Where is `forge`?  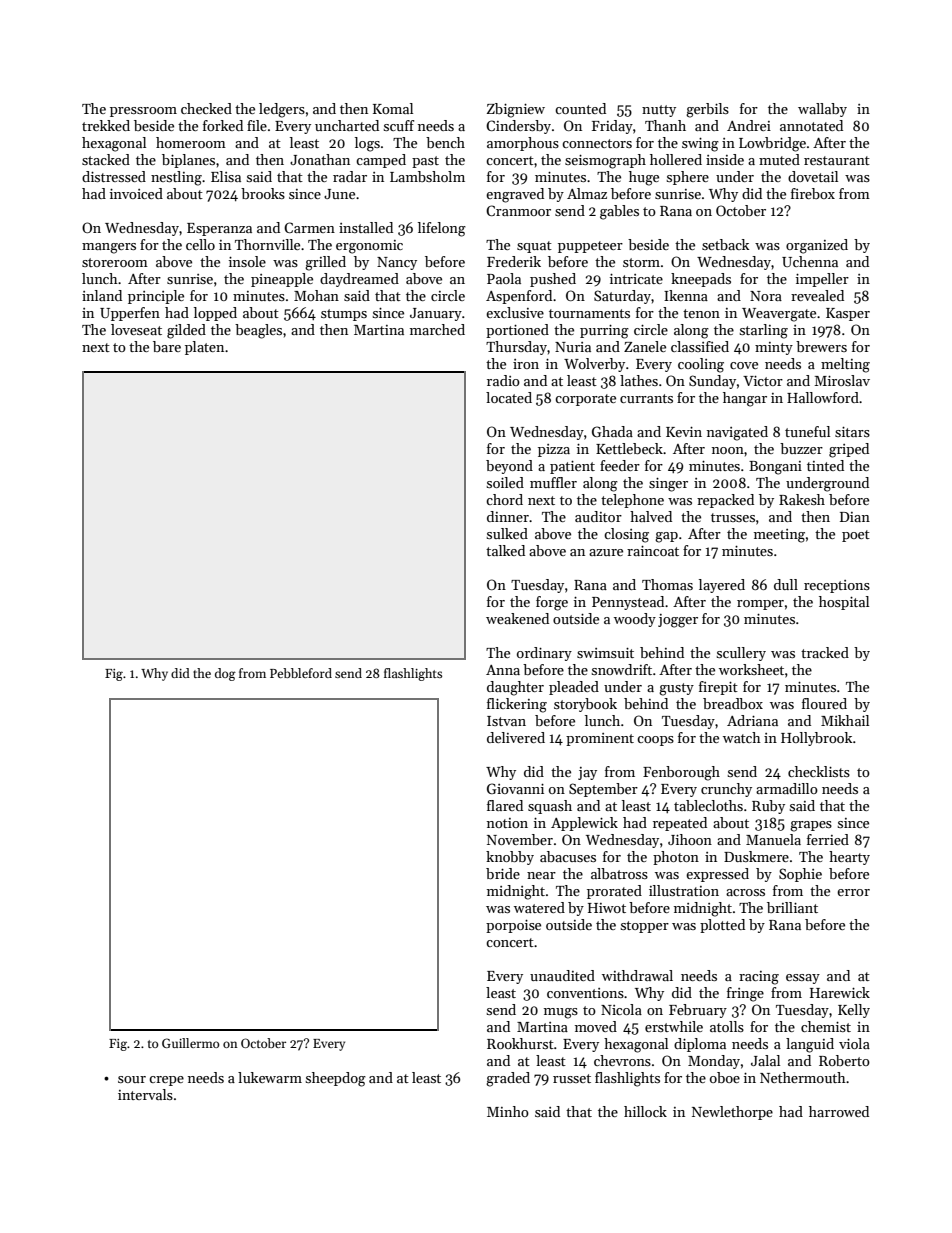 forge is located at coordinates (552, 603).
